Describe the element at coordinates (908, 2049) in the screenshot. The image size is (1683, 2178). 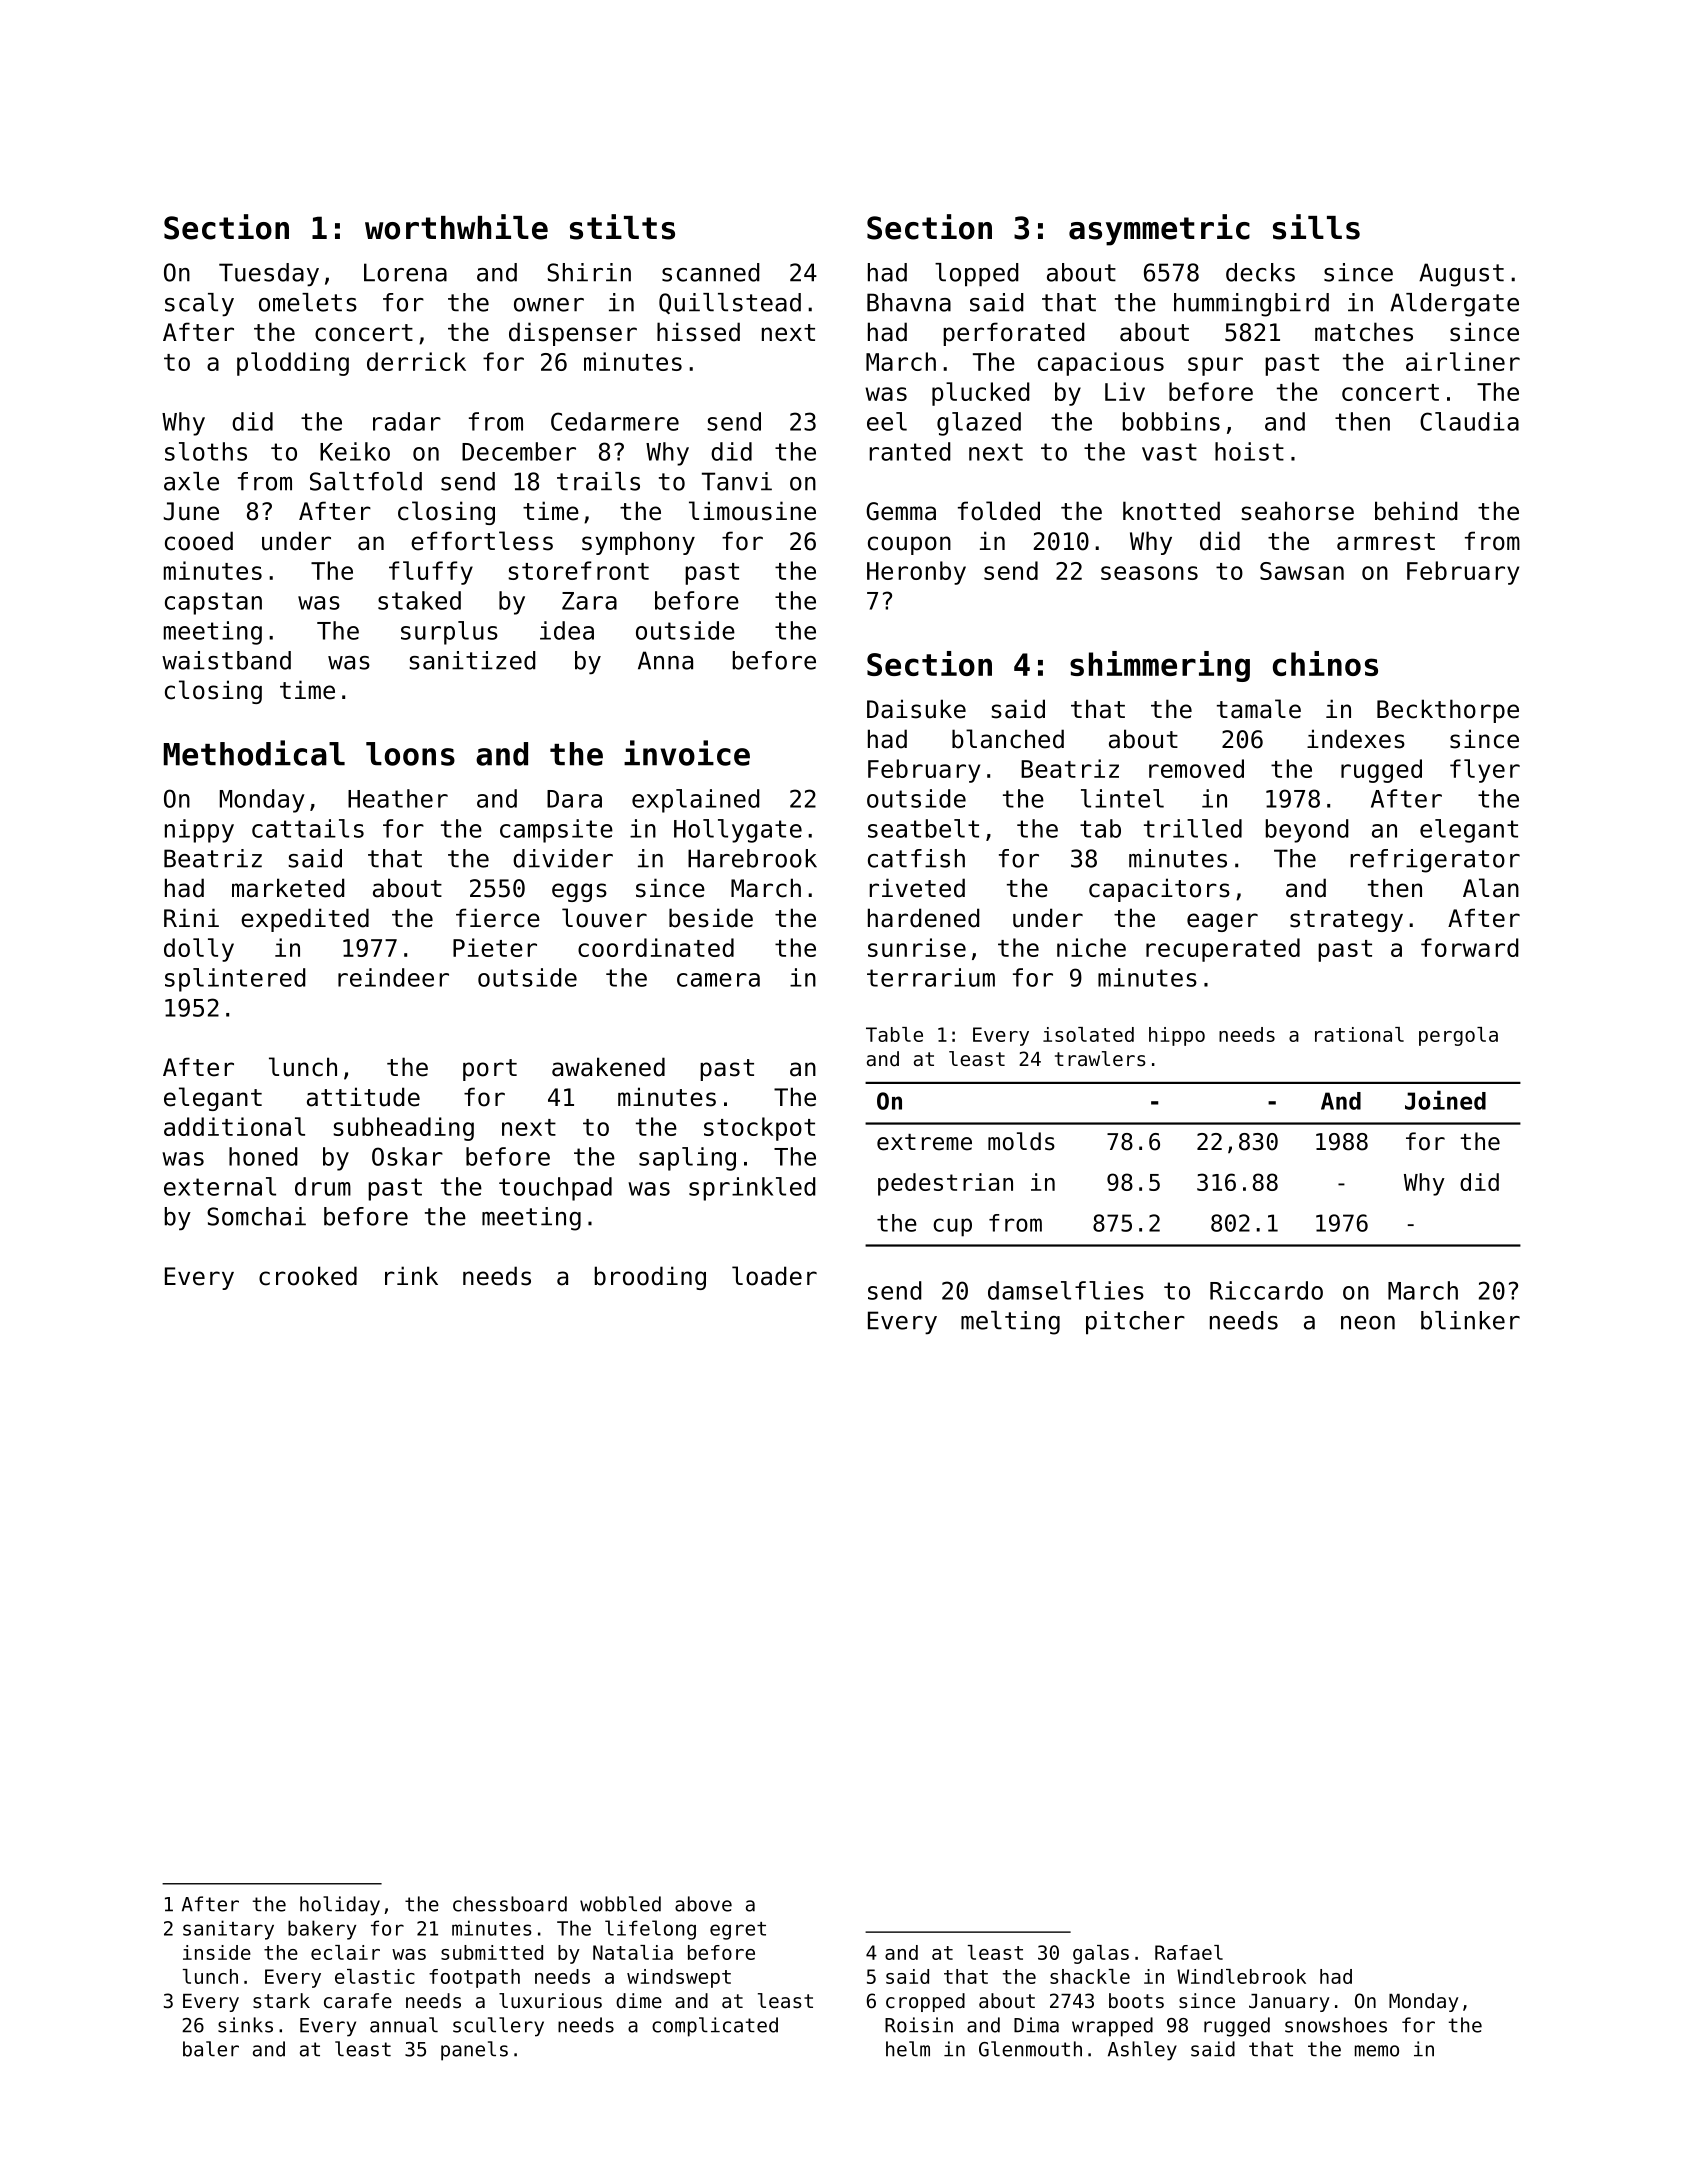
I see `helm` at that location.
